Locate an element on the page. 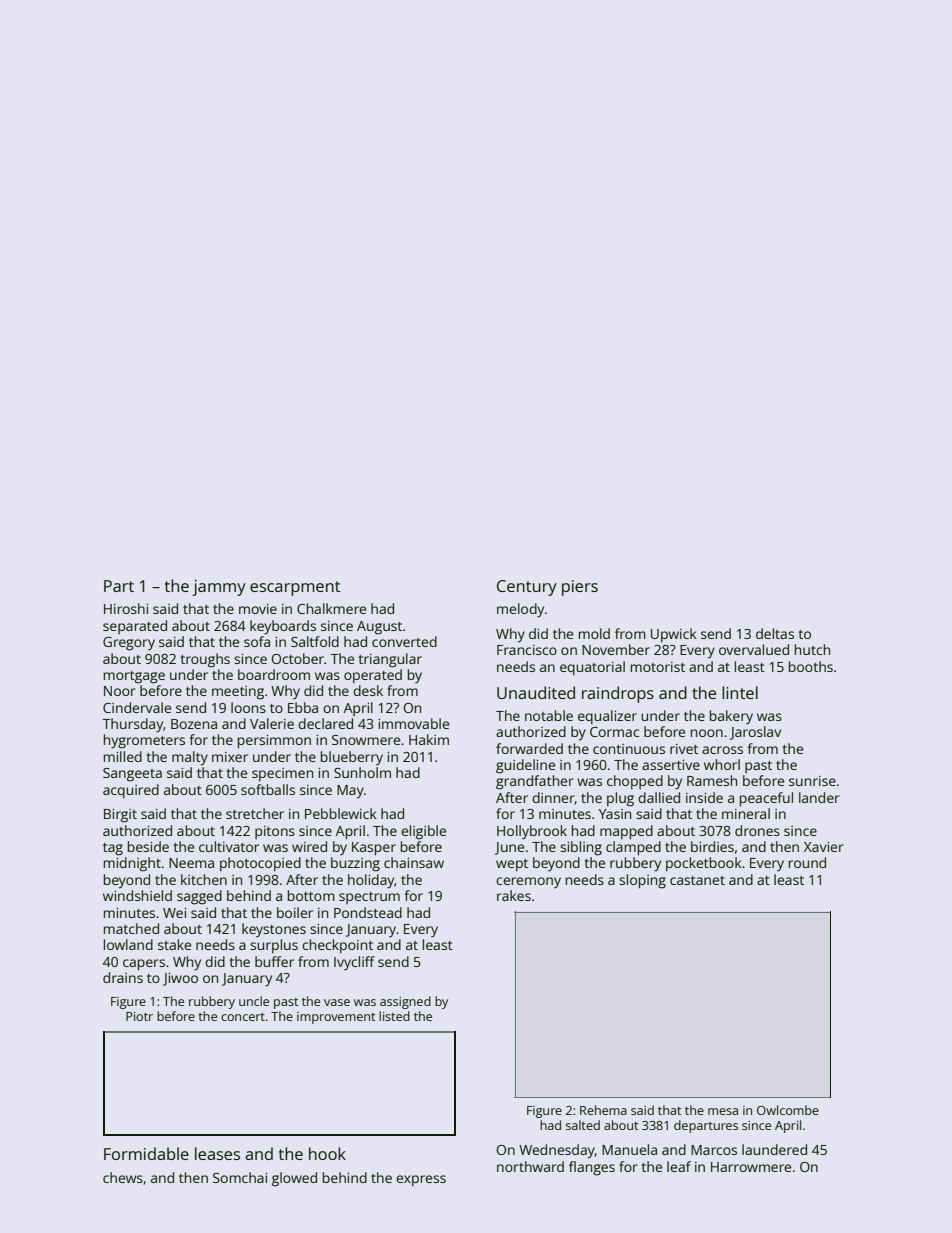 The width and height of the page is (952, 1233). sloping is located at coordinates (642, 881).
